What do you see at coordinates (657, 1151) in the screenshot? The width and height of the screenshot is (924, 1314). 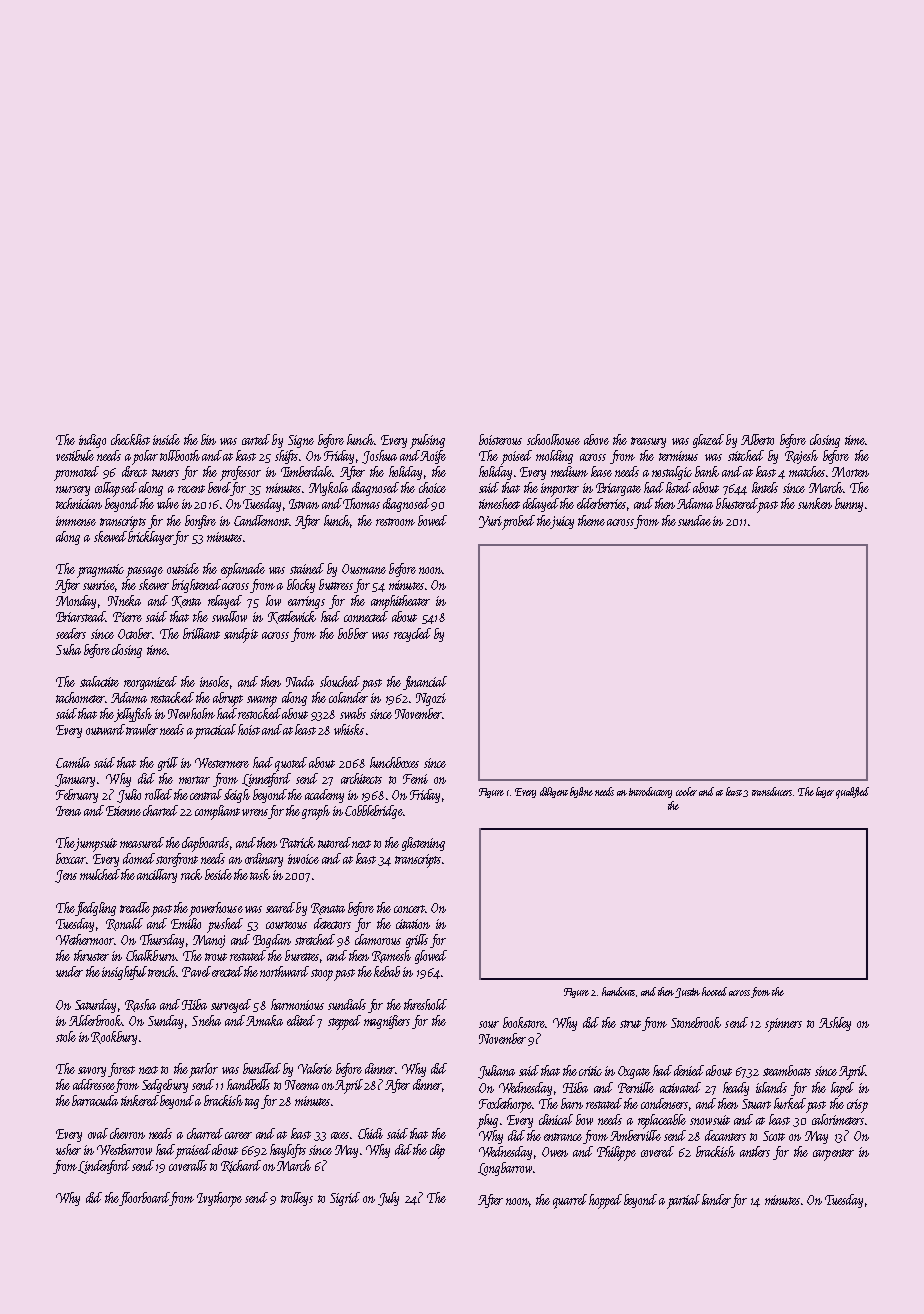 I see `covered` at bounding box center [657, 1151].
